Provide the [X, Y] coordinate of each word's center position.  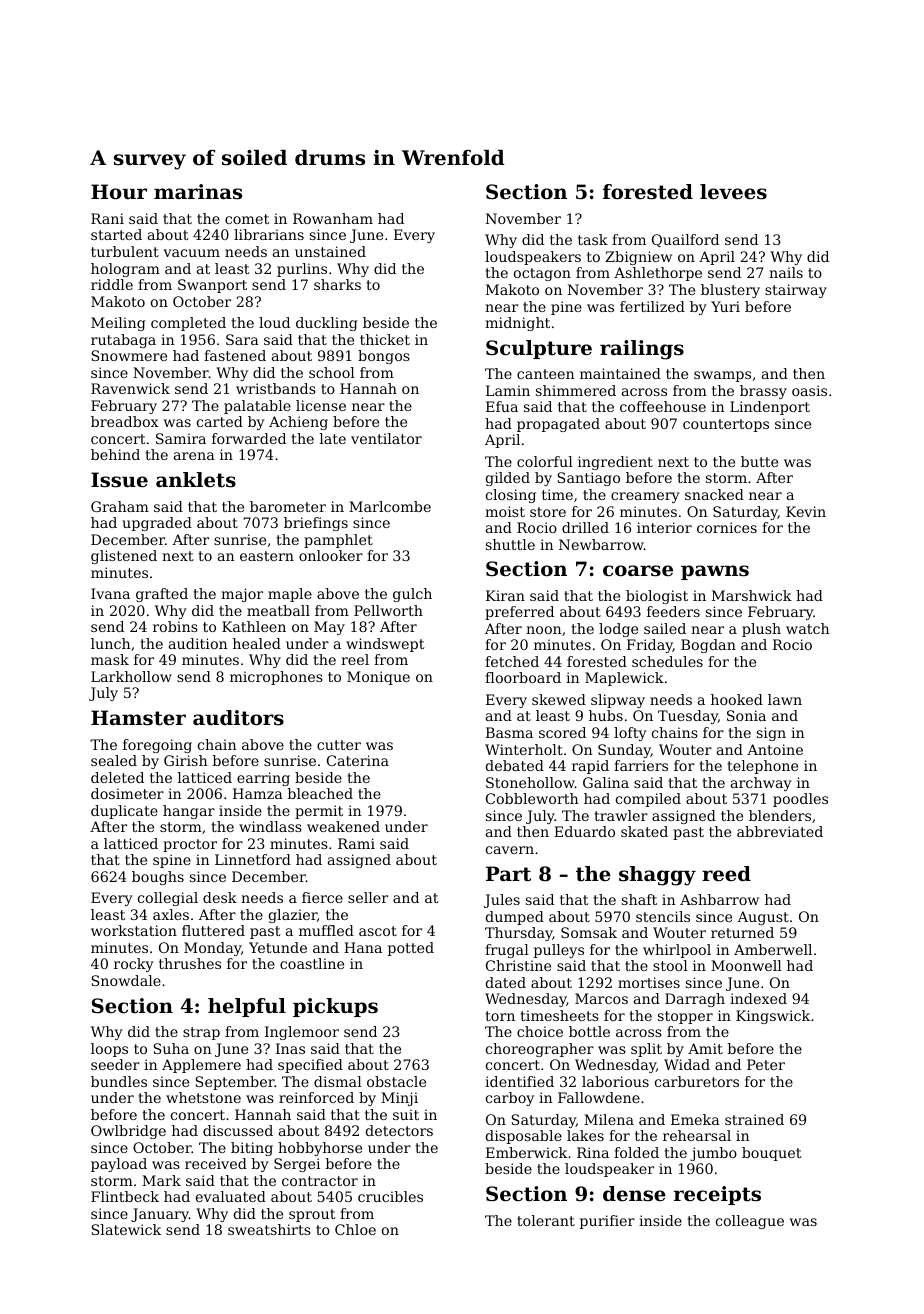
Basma [509, 732]
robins [175, 626]
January [160, 1215]
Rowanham [333, 218]
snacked [714, 494]
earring [263, 779]
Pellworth [388, 610]
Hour [119, 192]
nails [786, 272]
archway [761, 784]
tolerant [546, 1220]
